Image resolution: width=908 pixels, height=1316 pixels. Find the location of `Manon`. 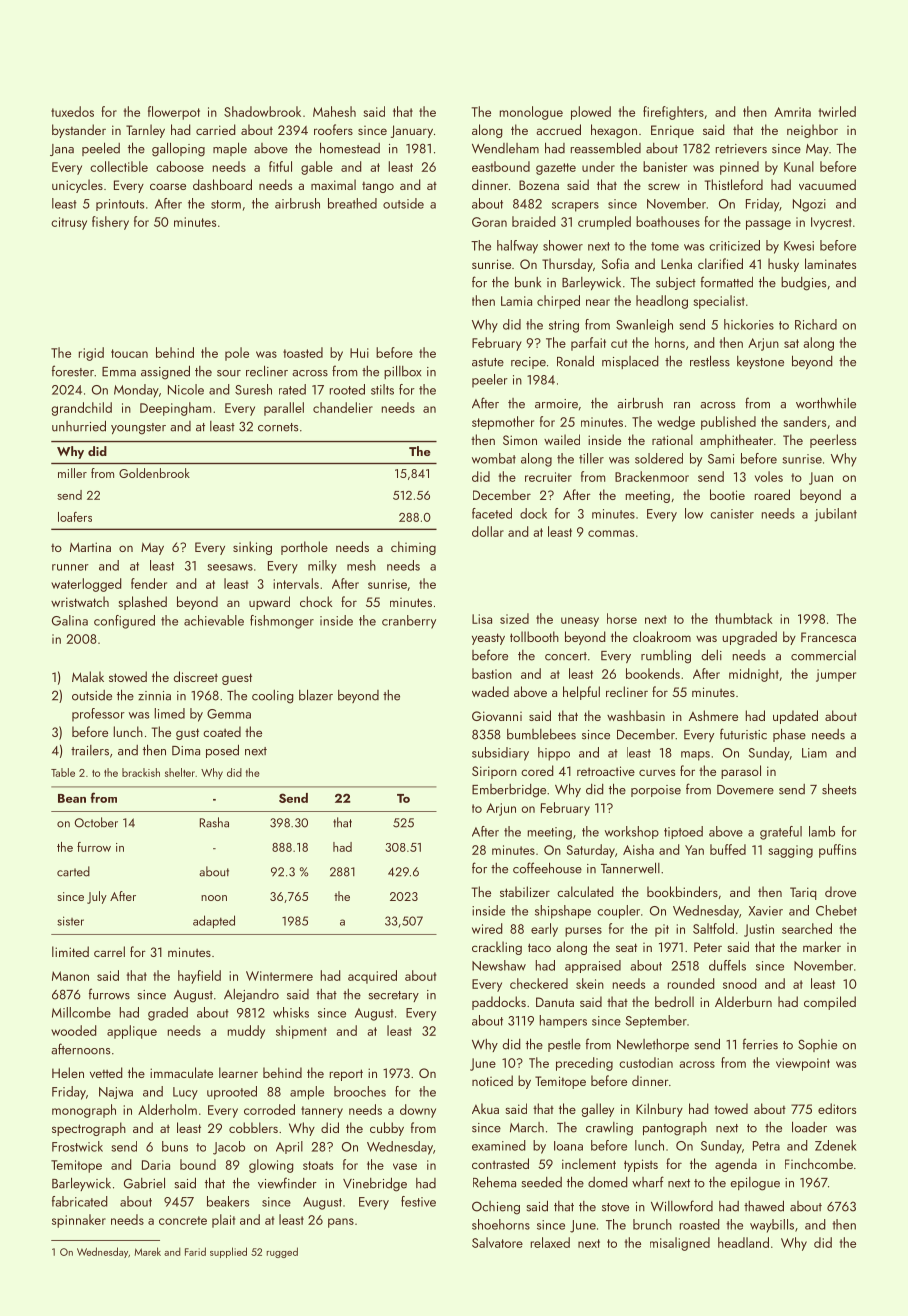

Manon is located at coordinates (70, 976).
